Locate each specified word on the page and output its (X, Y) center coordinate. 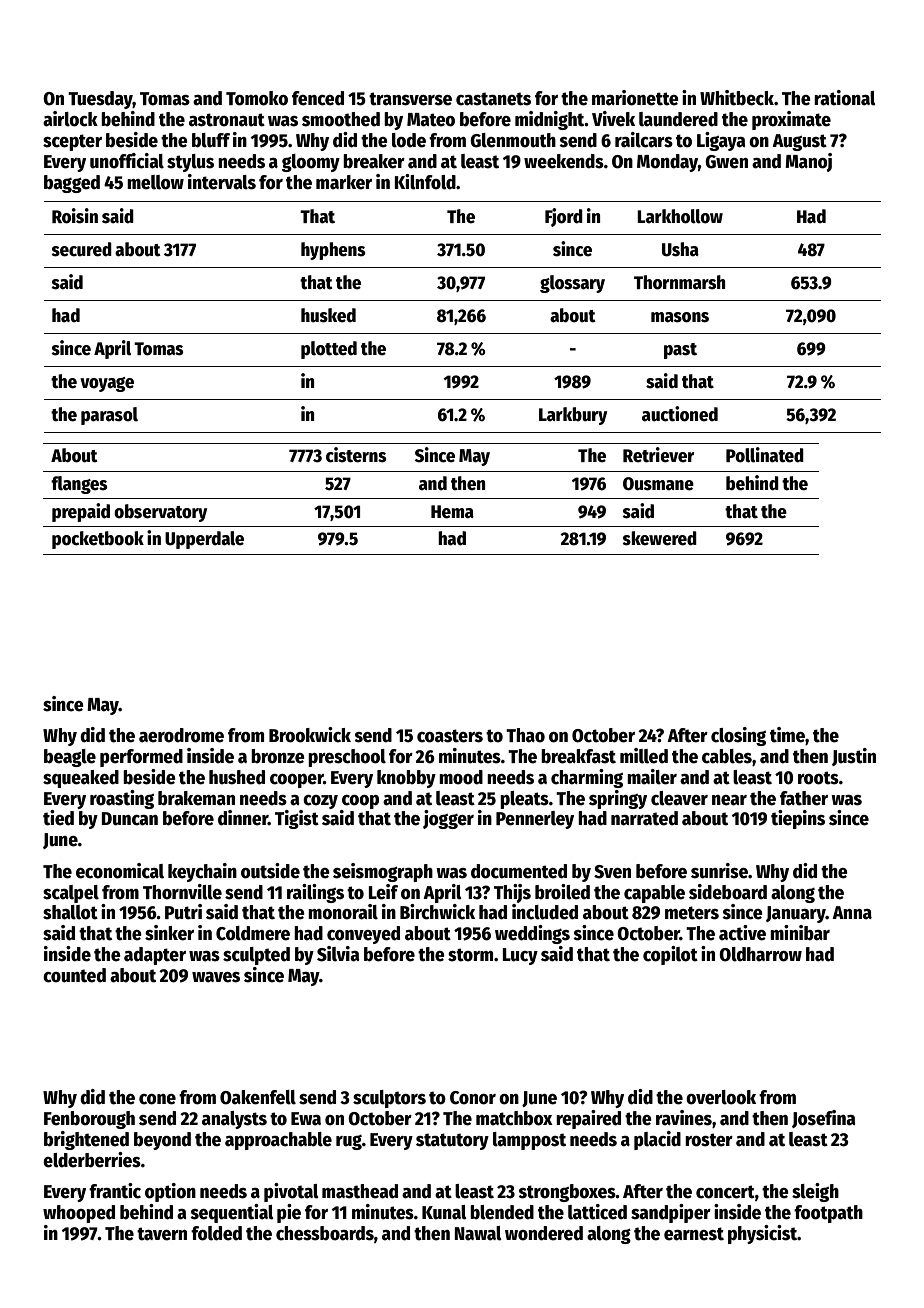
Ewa (306, 1119)
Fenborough (89, 1120)
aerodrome (181, 735)
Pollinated (765, 455)
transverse (410, 99)
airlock (70, 119)
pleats (524, 800)
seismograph (383, 872)
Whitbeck (737, 98)
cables (727, 756)
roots (818, 778)
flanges (79, 485)
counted (74, 975)
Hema (452, 512)
